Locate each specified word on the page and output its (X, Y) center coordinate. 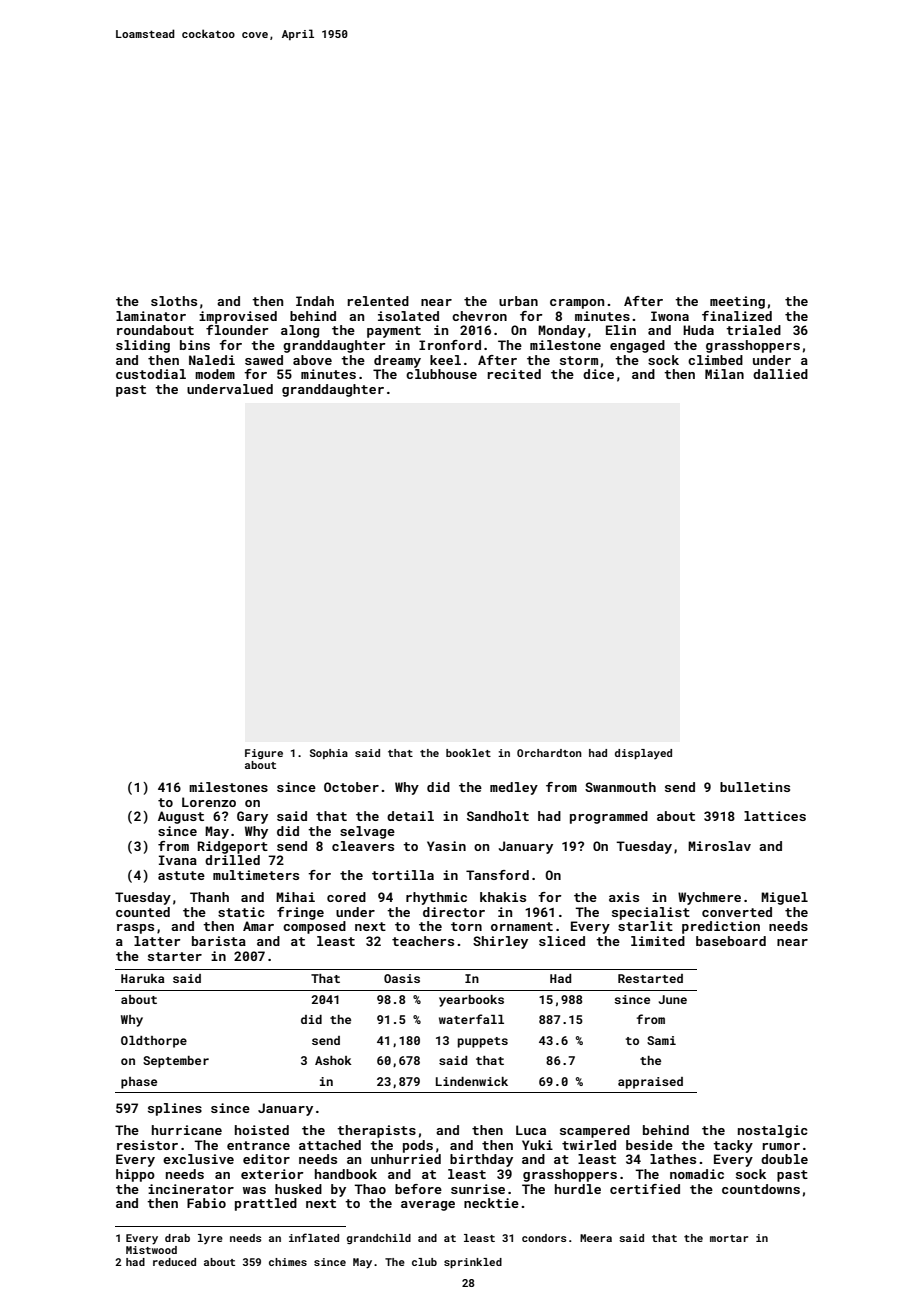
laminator (151, 316)
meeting (737, 302)
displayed (643, 754)
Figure (264, 754)
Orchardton (549, 753)
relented (378, 301)
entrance (258, 1145)
